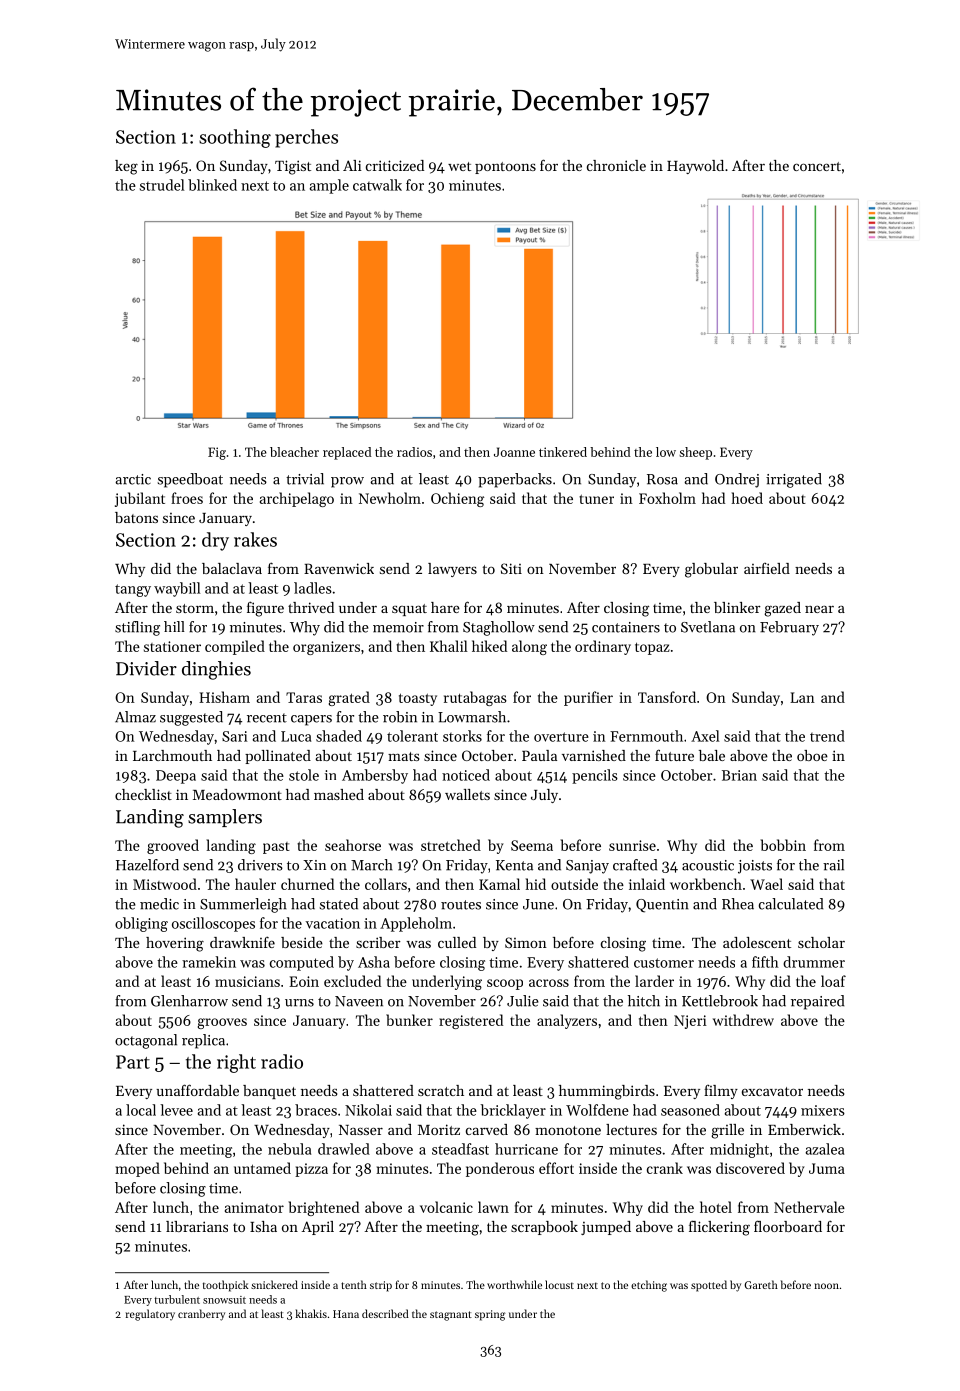  I want to click on blinked, so click(212, 185).
